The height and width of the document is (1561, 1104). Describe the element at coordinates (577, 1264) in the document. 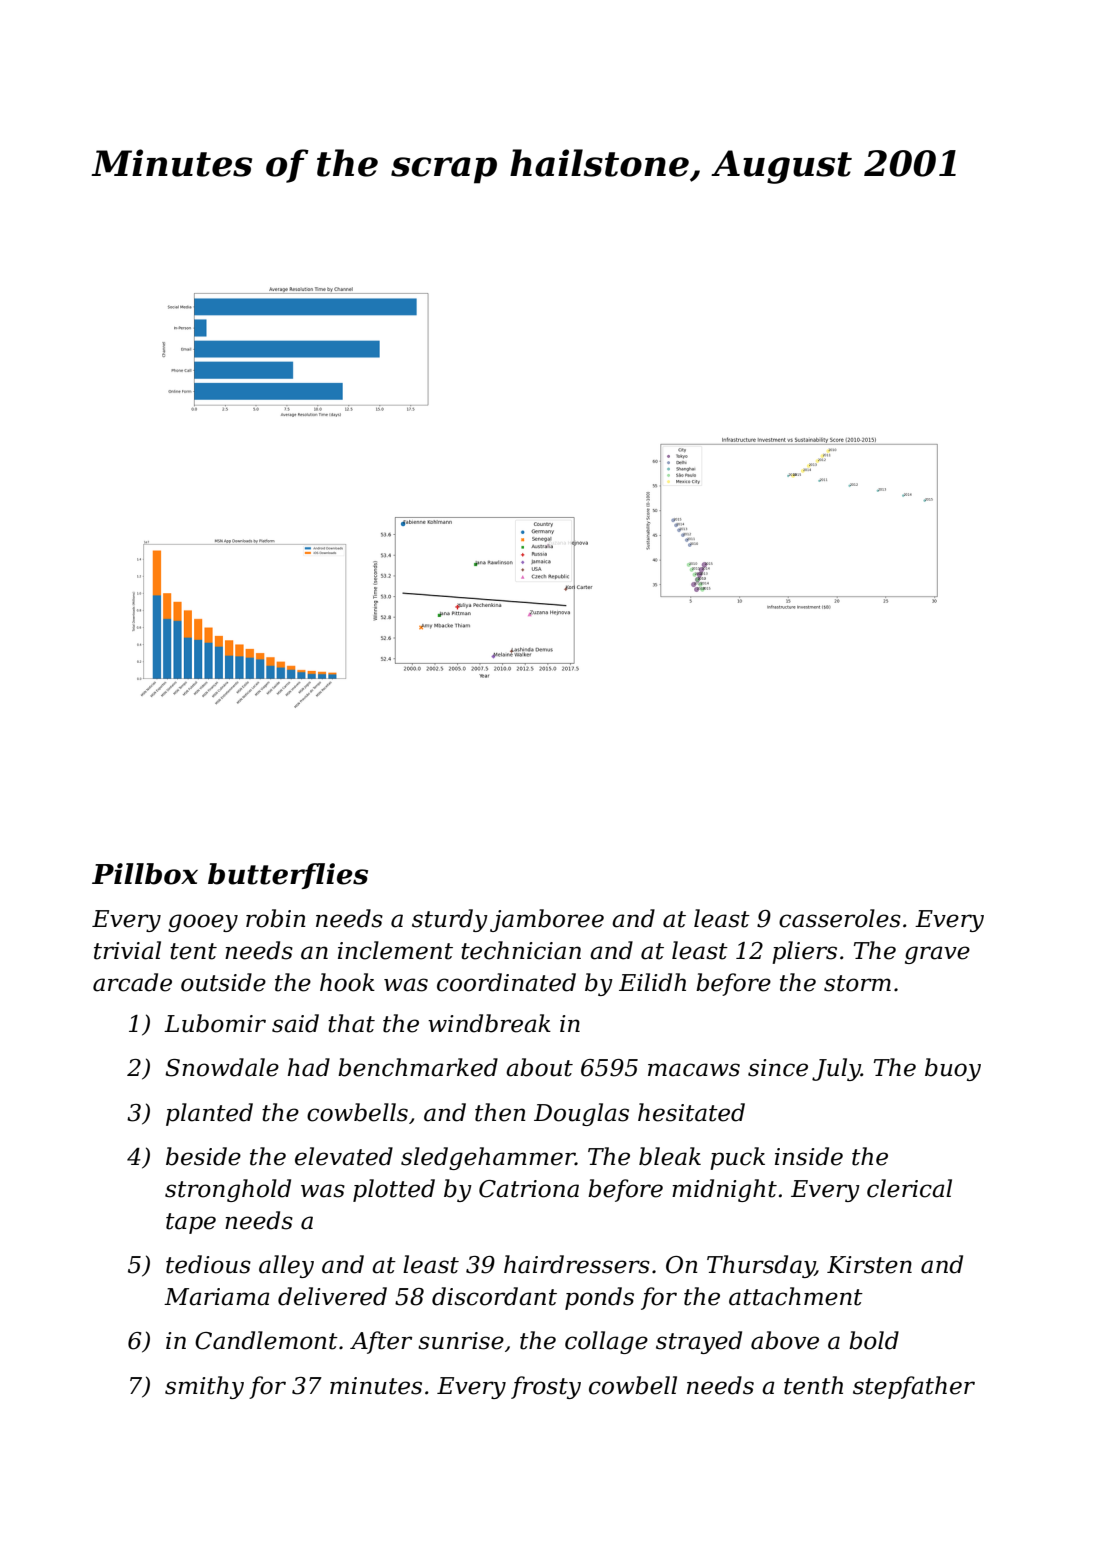

I see `hairdressers` at that location.
